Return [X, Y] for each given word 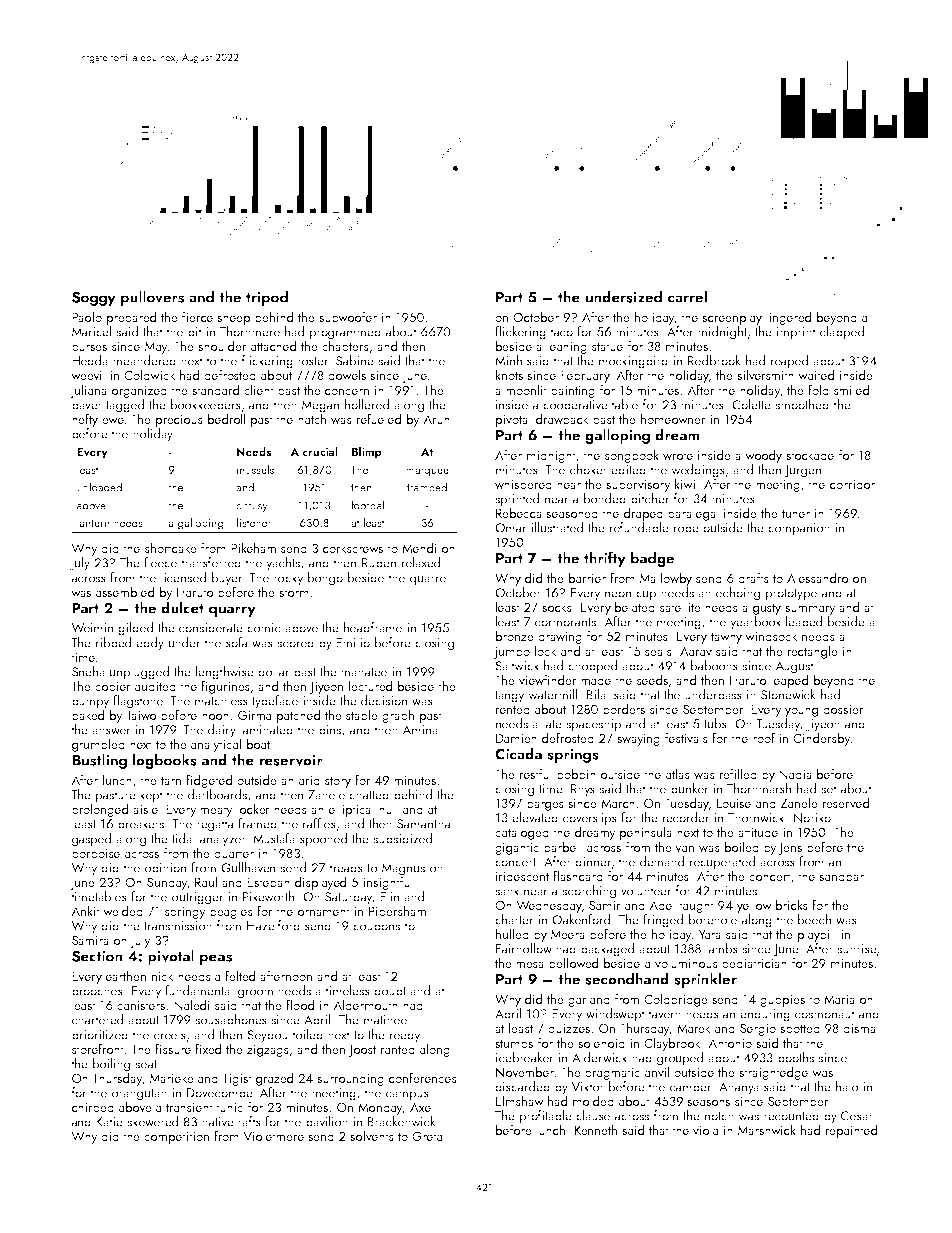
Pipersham [397, 912]
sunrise [856, 949]
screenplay [732, 318]
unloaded [99, 487]
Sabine [355, 360]
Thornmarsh [759, 788]
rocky [289, 579]
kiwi [685, 484]
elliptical [351, 810]
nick [163, 975]
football [369, 505]
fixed [208, 1048]
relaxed [421, 562]
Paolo [87, 316]
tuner [796, 513]
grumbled [98, 745]
